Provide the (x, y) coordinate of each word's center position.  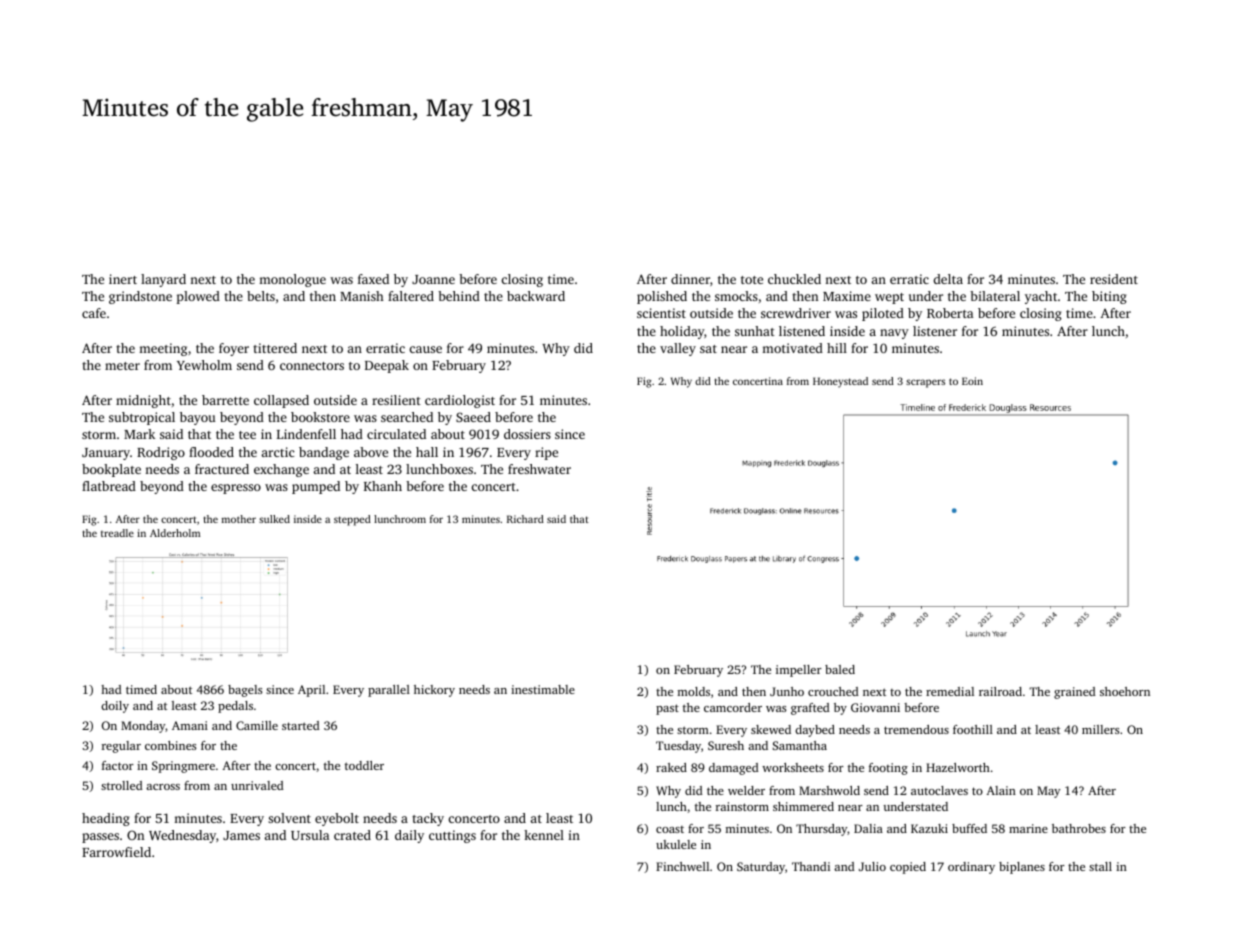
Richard (525, 519)
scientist (661, 313)
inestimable (543, 689)
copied (908, 868)
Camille (257, 725)
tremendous (916, 729)
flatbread (109, 486)
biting (1109, 297)
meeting (163, 349)
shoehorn (1125, 691)
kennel (544, 835)
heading (106, 819)
